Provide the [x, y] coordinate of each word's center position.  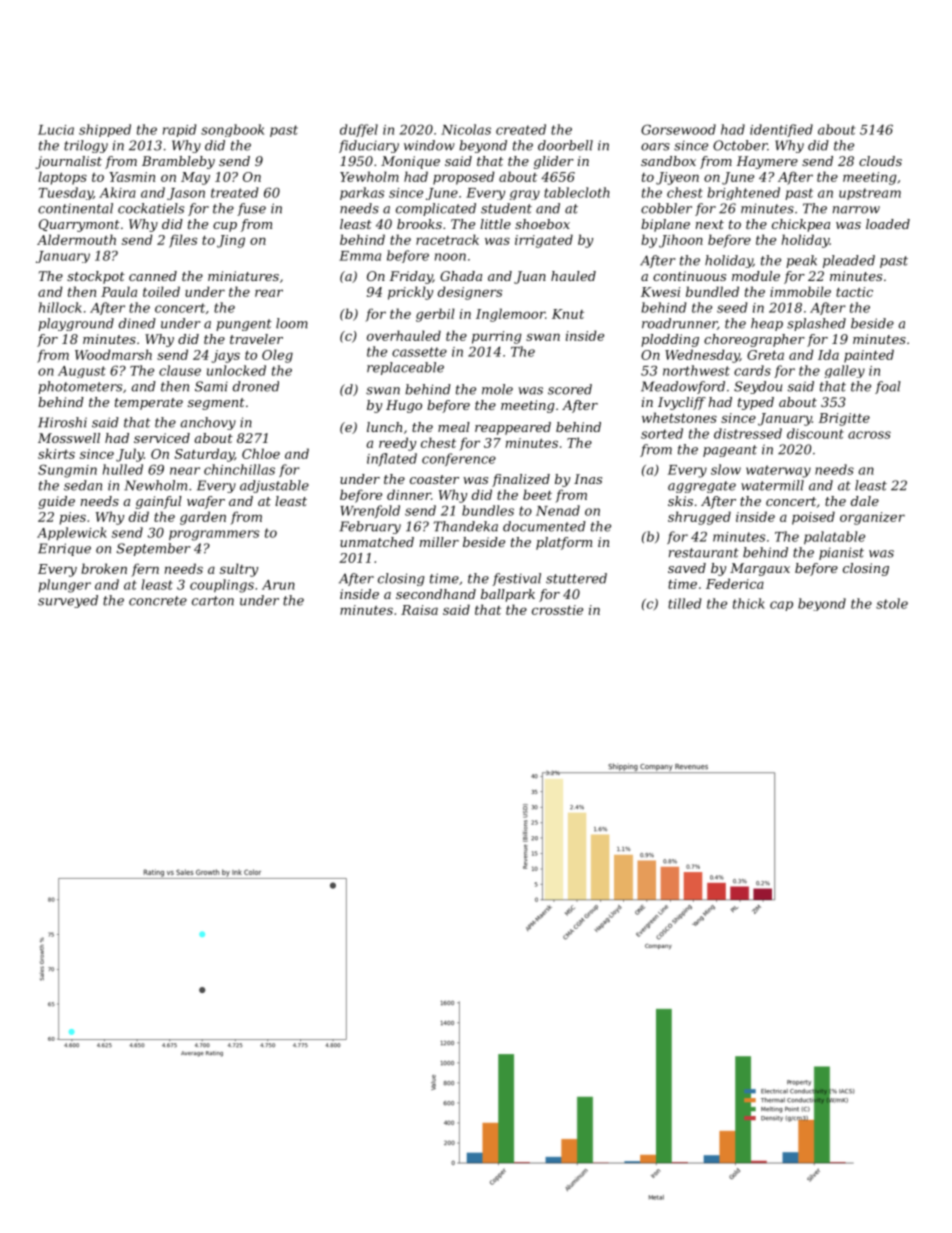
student [506, 208]
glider [554, 162]
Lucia [56, 130]
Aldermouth [76, 239]
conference [459, 459]
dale [865, 501]
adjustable [274, 486]
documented [544, 526]
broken [104, 568]
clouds [880, 161]
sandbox [668, 161]
